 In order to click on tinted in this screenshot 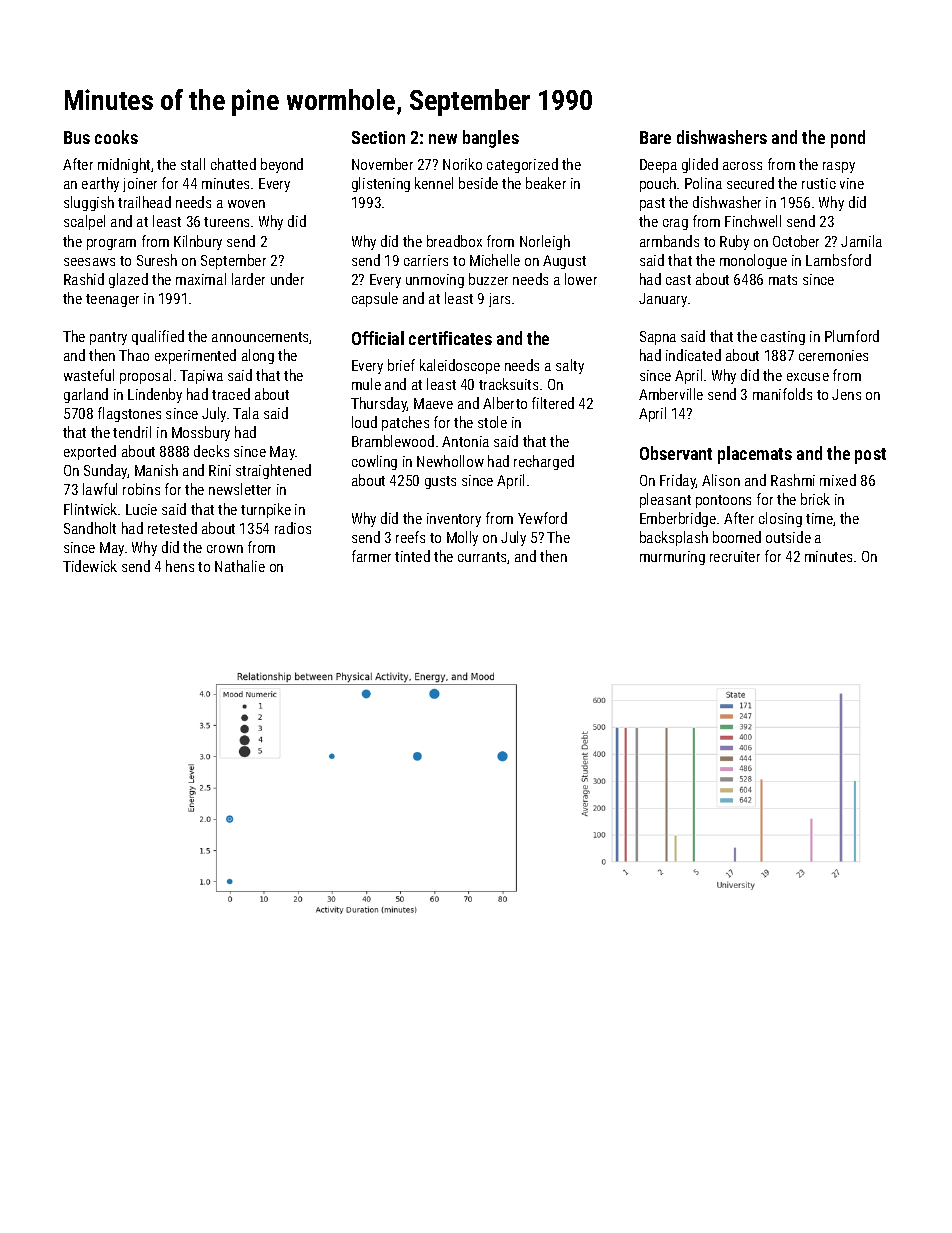, I will do `click(412, 556)`.
